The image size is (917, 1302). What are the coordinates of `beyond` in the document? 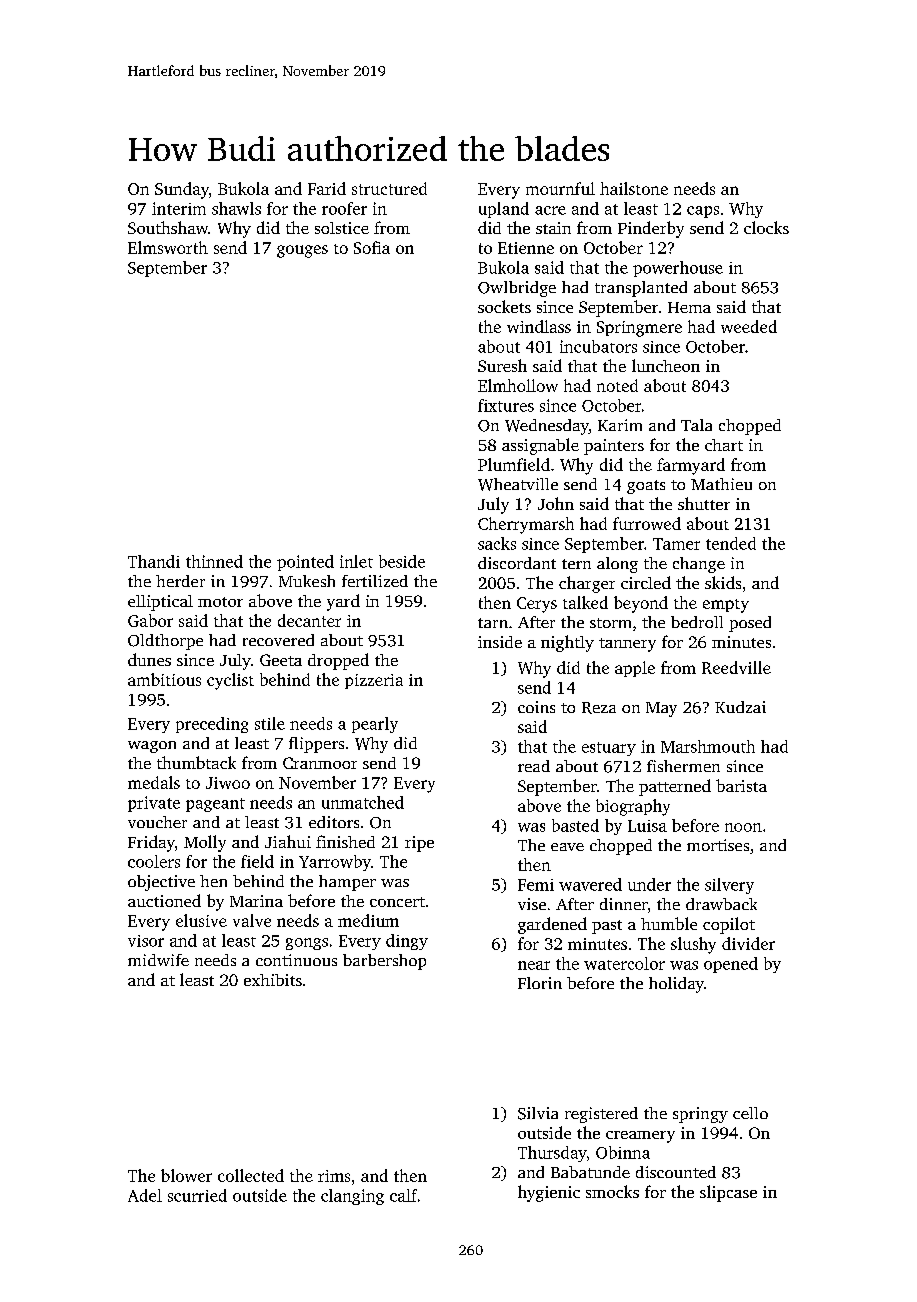 It's located at (641, 604).
